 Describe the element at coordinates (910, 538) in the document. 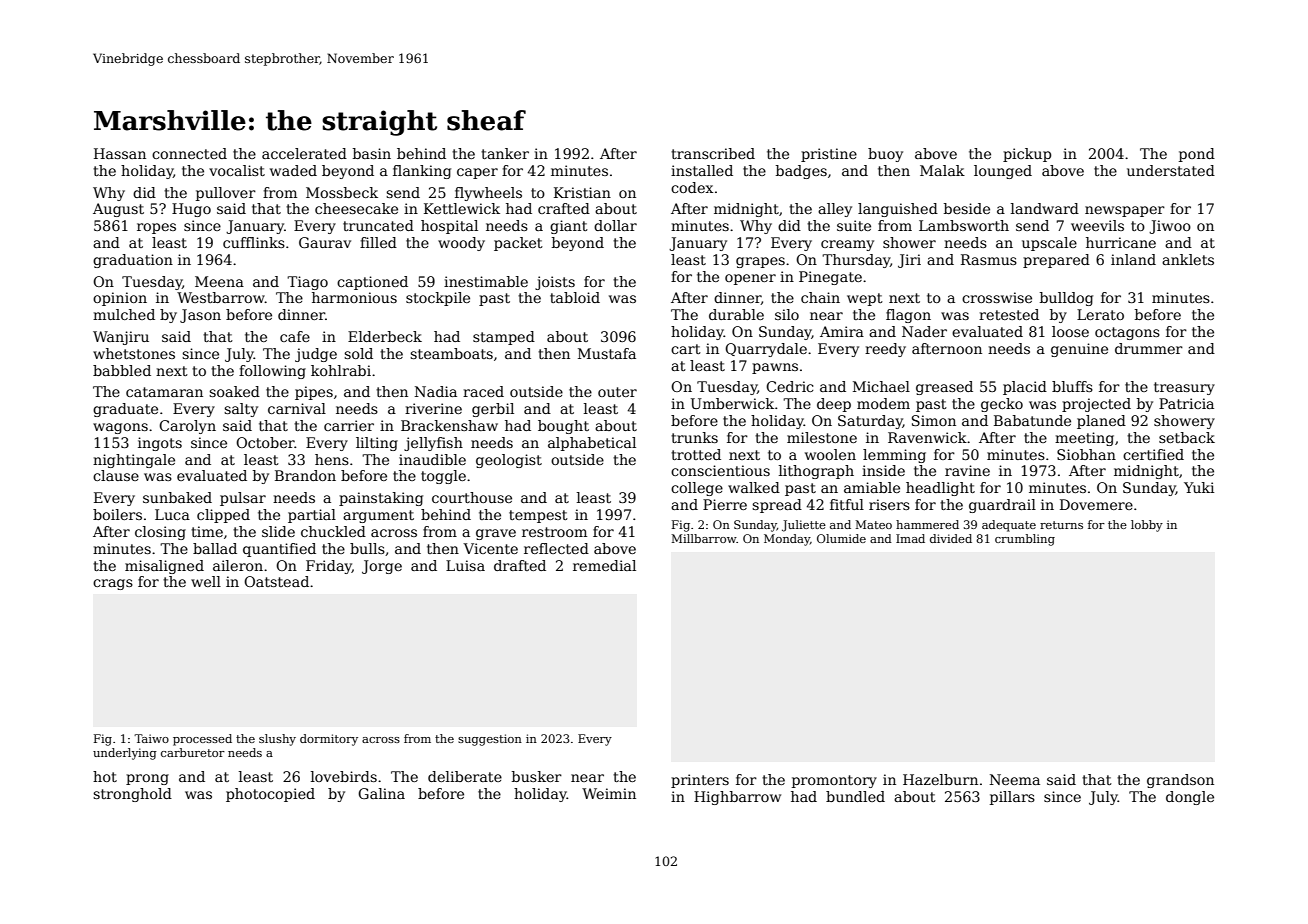

I see `Imad` at that location.
